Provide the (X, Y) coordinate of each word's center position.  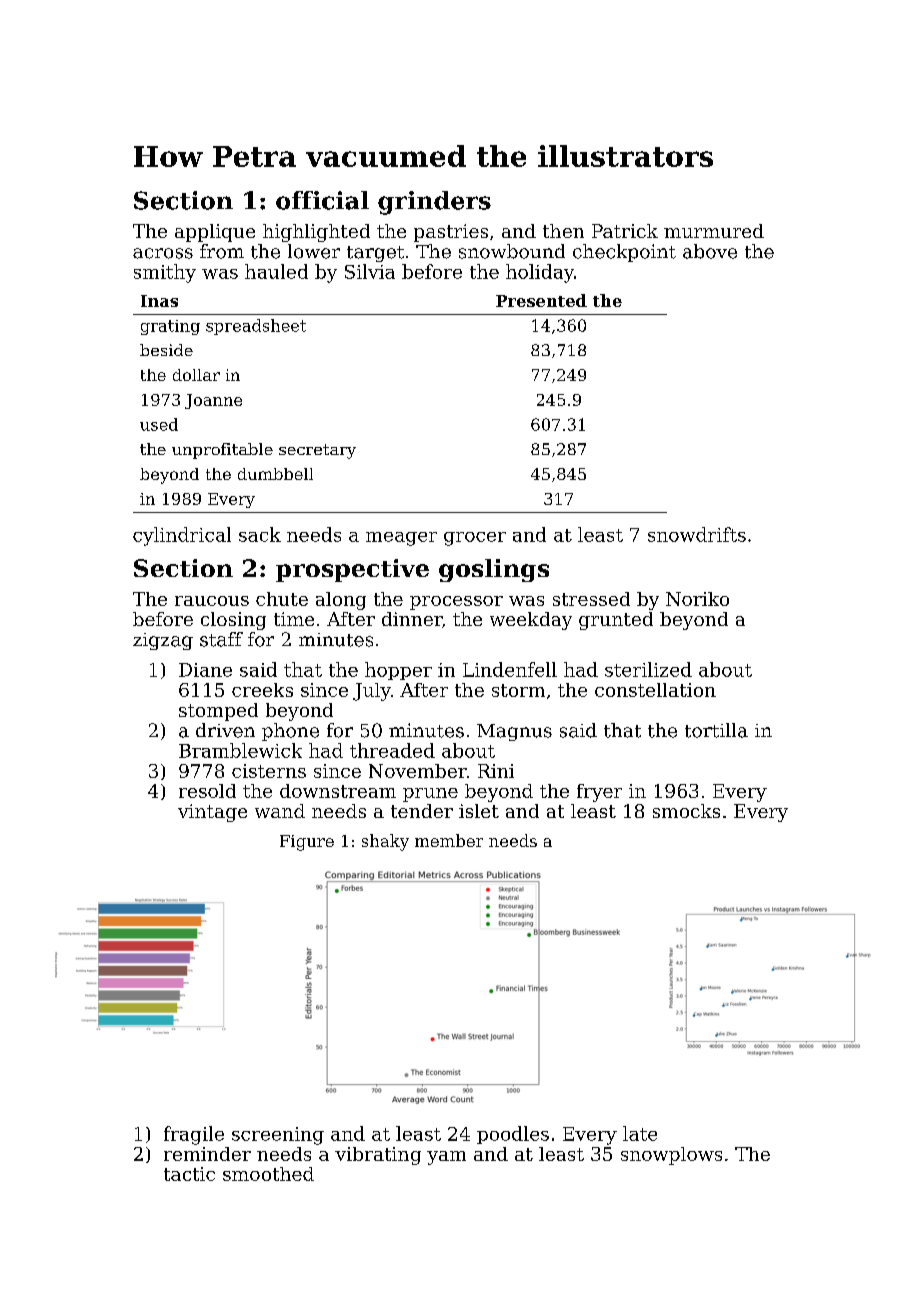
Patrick (625, 231)
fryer (599, 793)
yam (446, 1158)
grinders (434, 203)
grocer (475, 539)
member (449, 840)
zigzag (163, 641)
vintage (212, 813)
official (322, 200)
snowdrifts (697, 534)
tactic (189, 1174)
